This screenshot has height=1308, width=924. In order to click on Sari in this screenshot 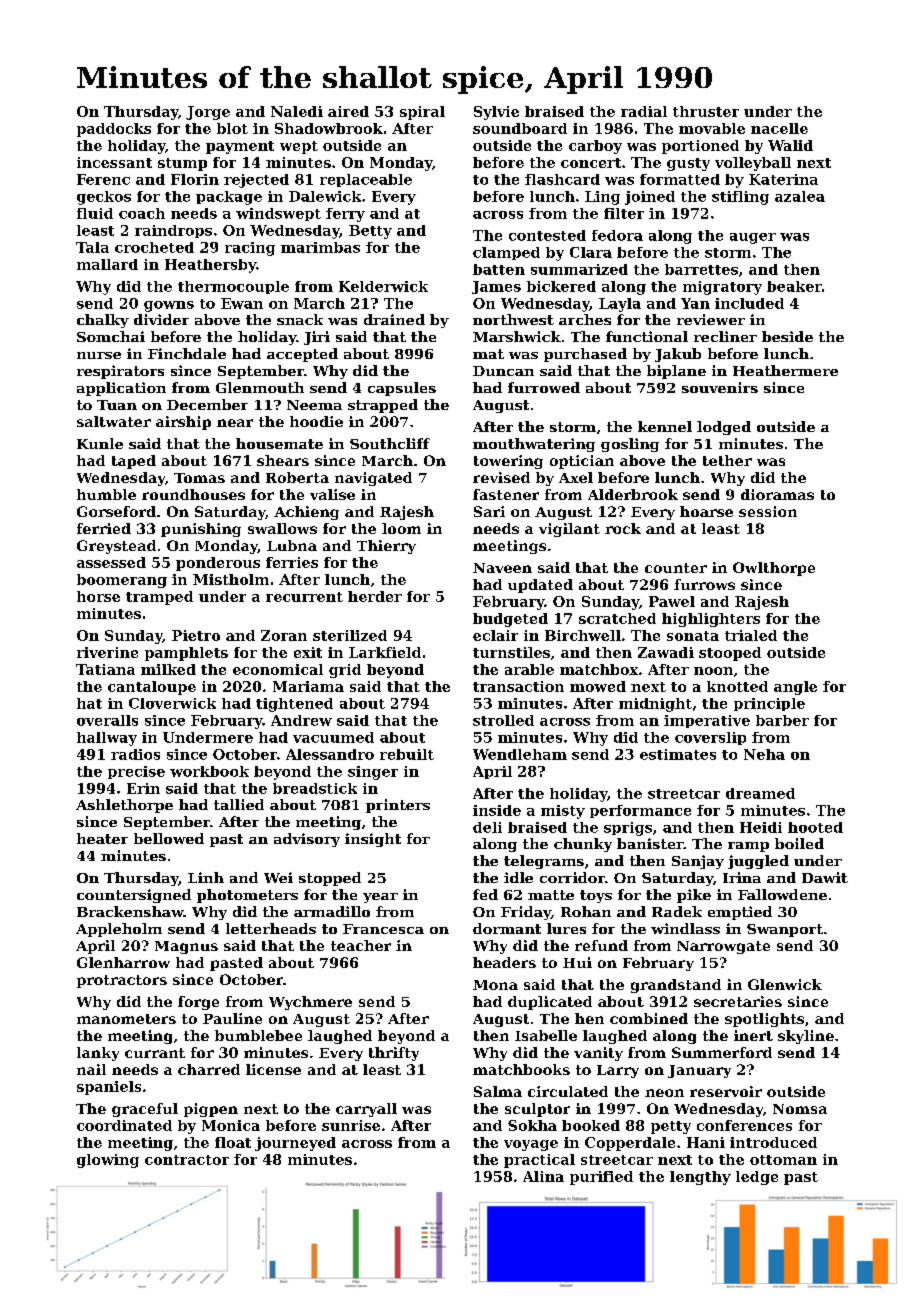, I will do `click(489, 511)`.
